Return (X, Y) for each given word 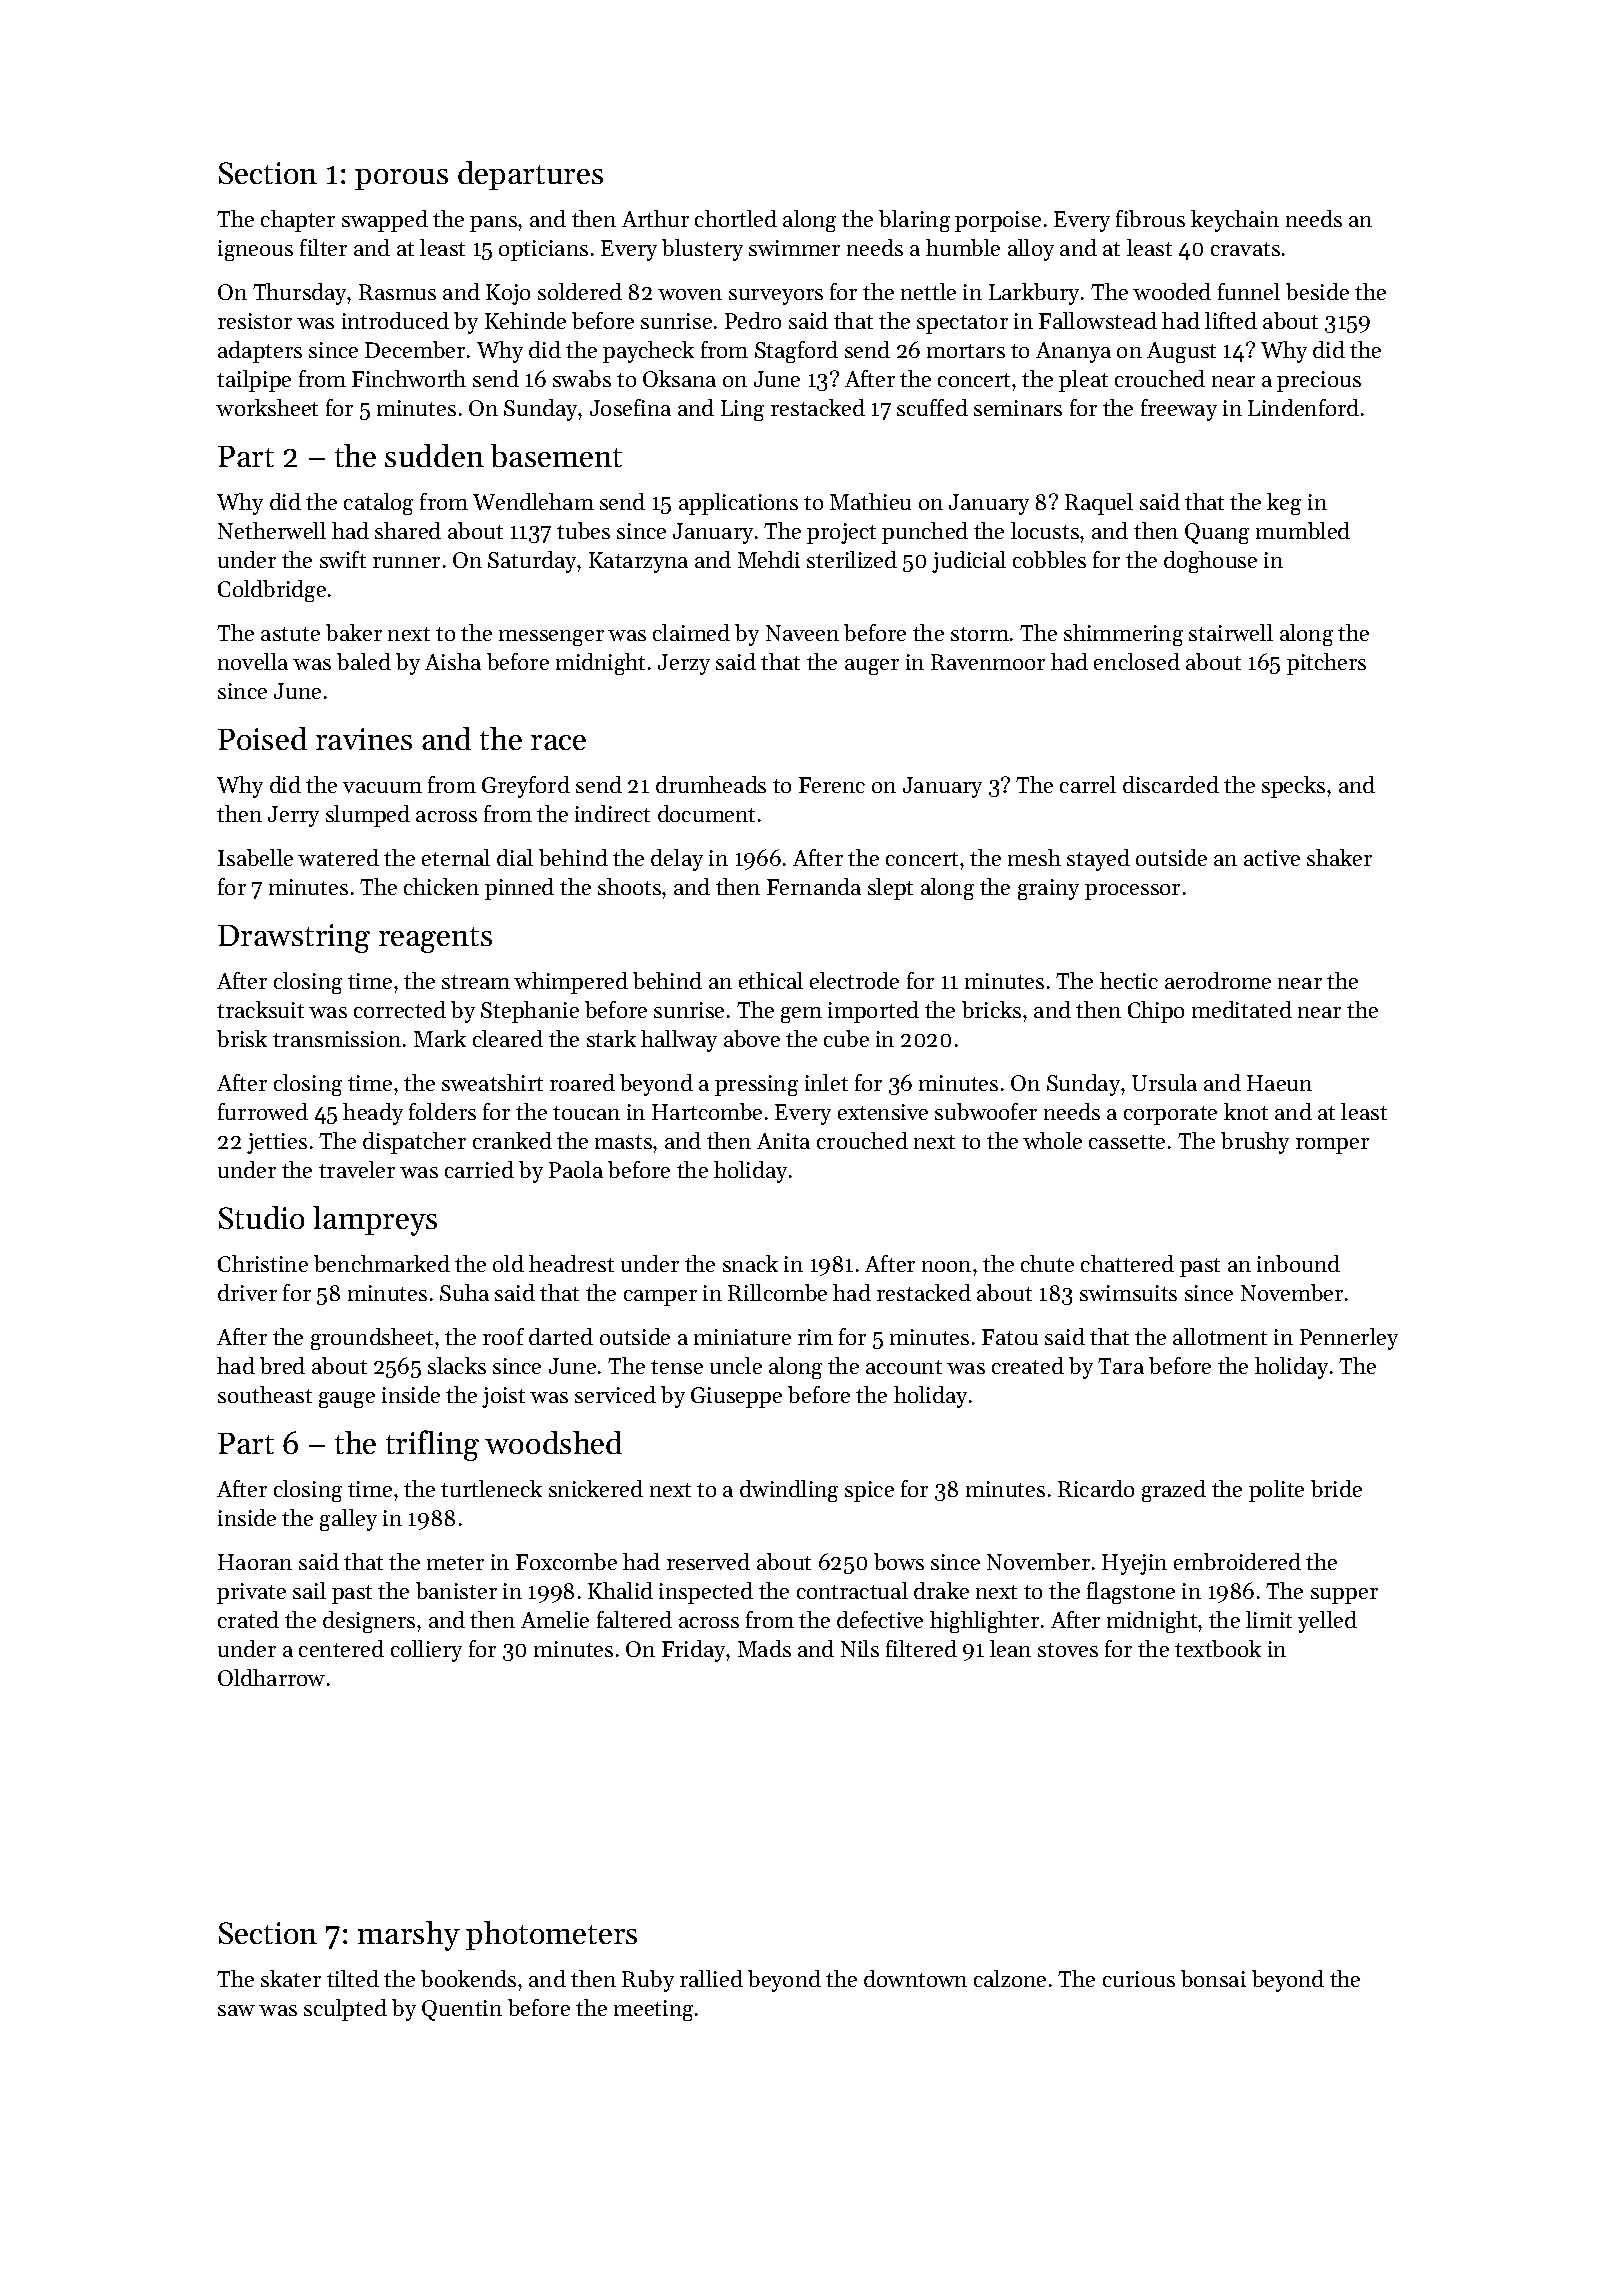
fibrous (1150, 218)
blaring (914, 221)
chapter (298, 221)
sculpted (345, 2010)
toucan (586, 1113)
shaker (1339, 857)
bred (282, 1365)
